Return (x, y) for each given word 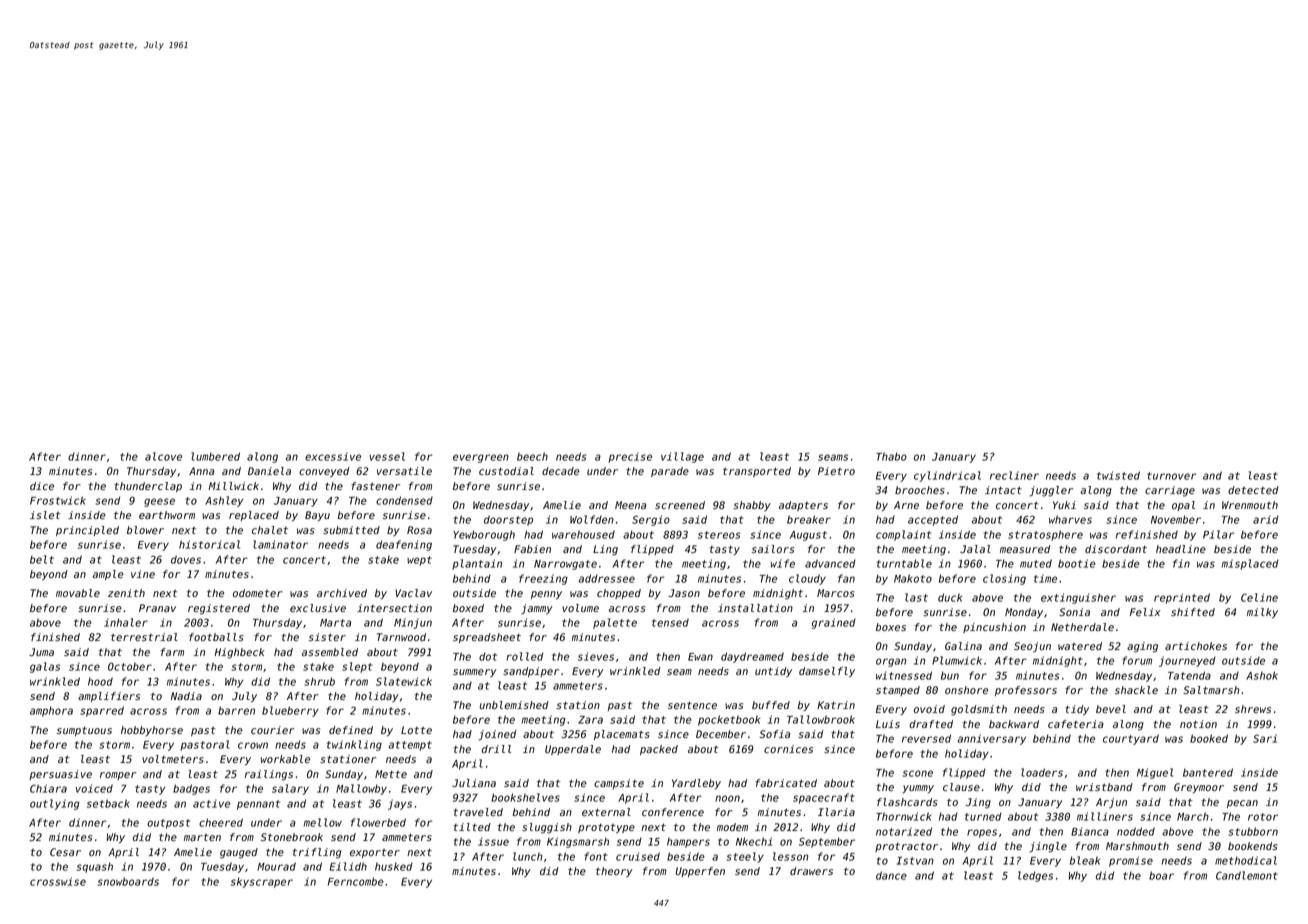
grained (834, 623)
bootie (1077, 563)
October (130, 666)
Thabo (891, 456)
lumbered (215, 456)
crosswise (58, 881)
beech (532, 456)
